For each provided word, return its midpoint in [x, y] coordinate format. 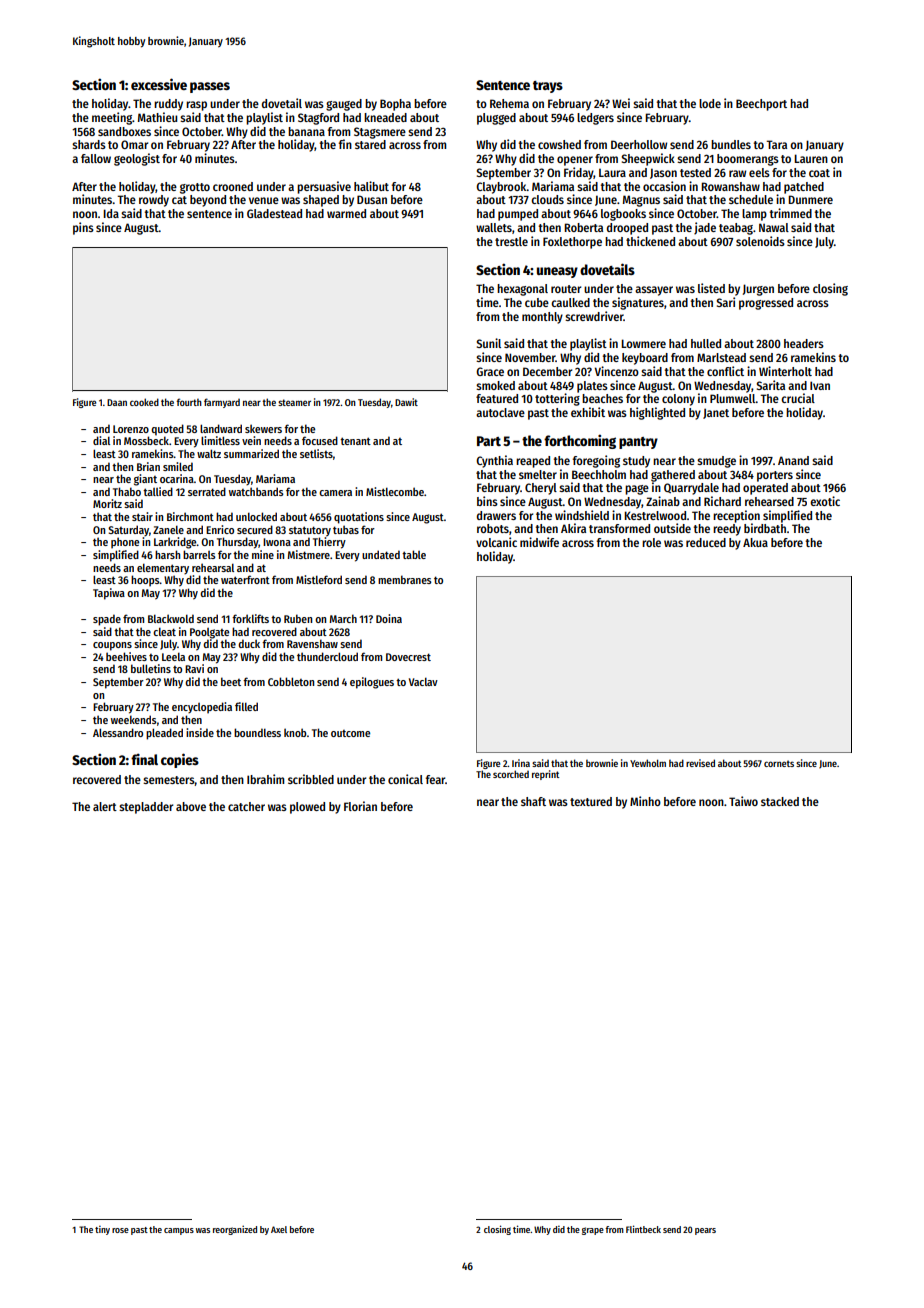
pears [705, 1231]
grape [593, 1231]
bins [487, 501]
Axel [279, 1229]
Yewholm [648, 763]
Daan [117, 402]
